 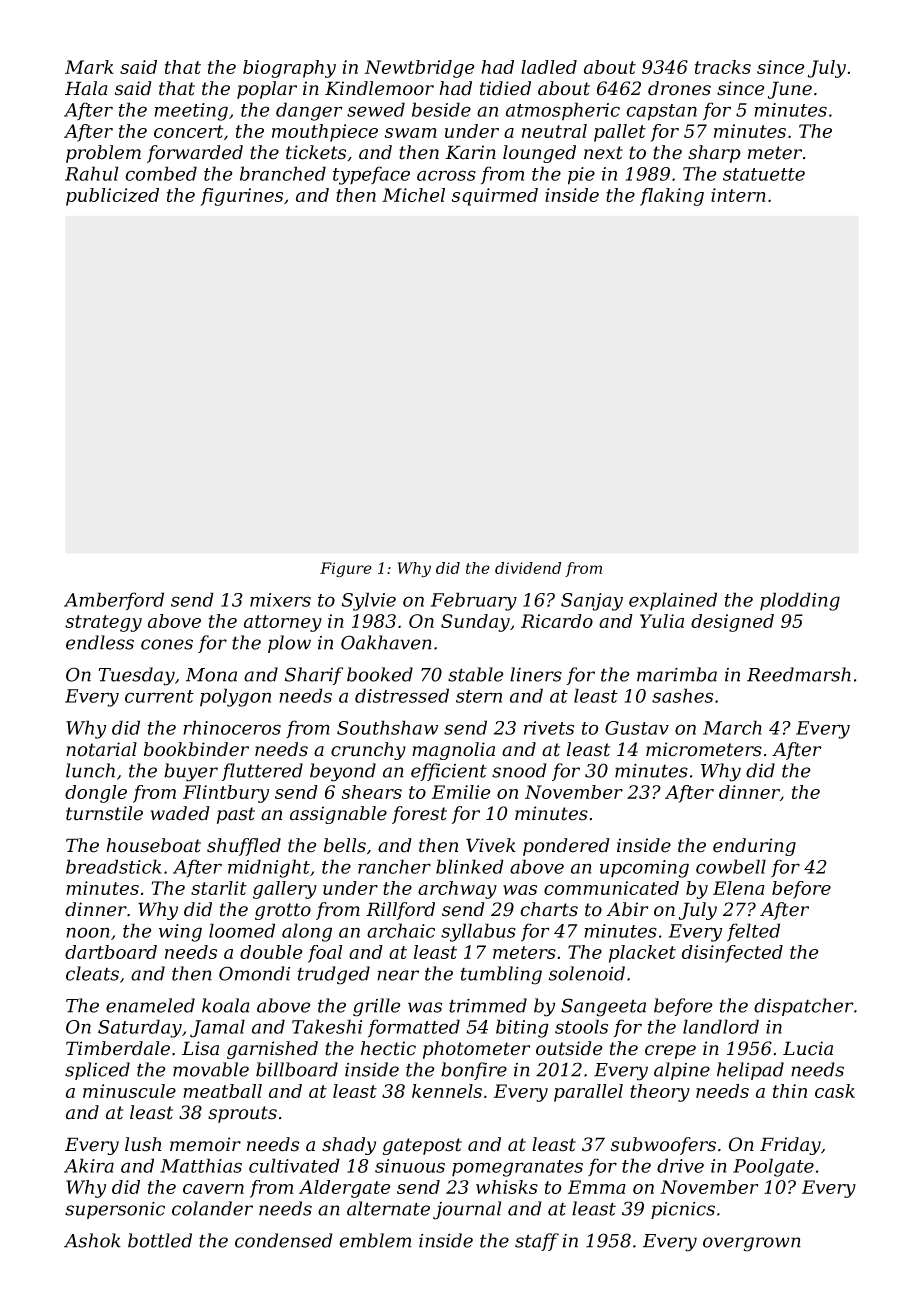 I want to click on intern, so click(x=738, y=195).
